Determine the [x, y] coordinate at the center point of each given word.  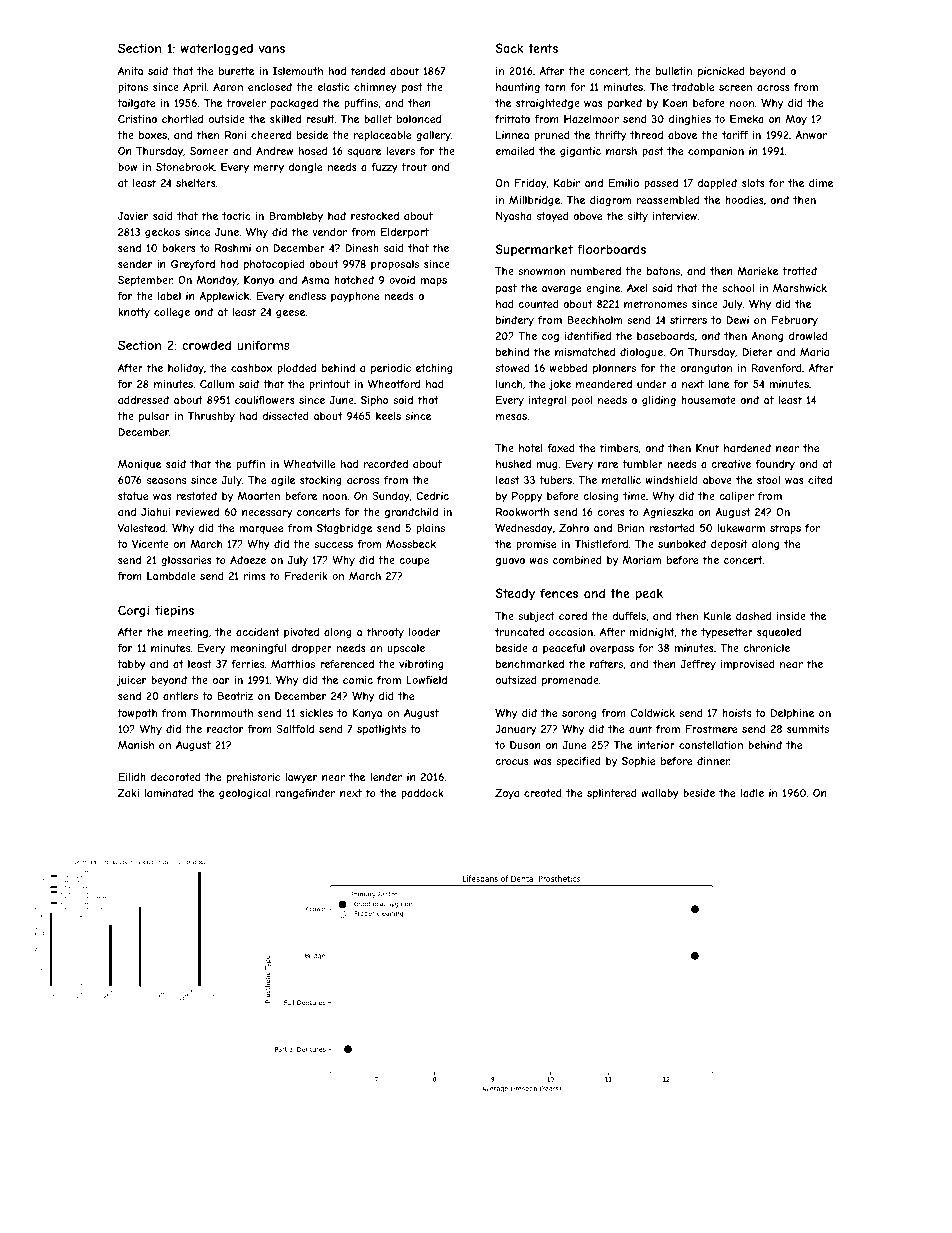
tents [543, 48]
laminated [168, 793]
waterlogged [217, 50]
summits [808, 729]
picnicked [721, 72]
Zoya [507, 794]
